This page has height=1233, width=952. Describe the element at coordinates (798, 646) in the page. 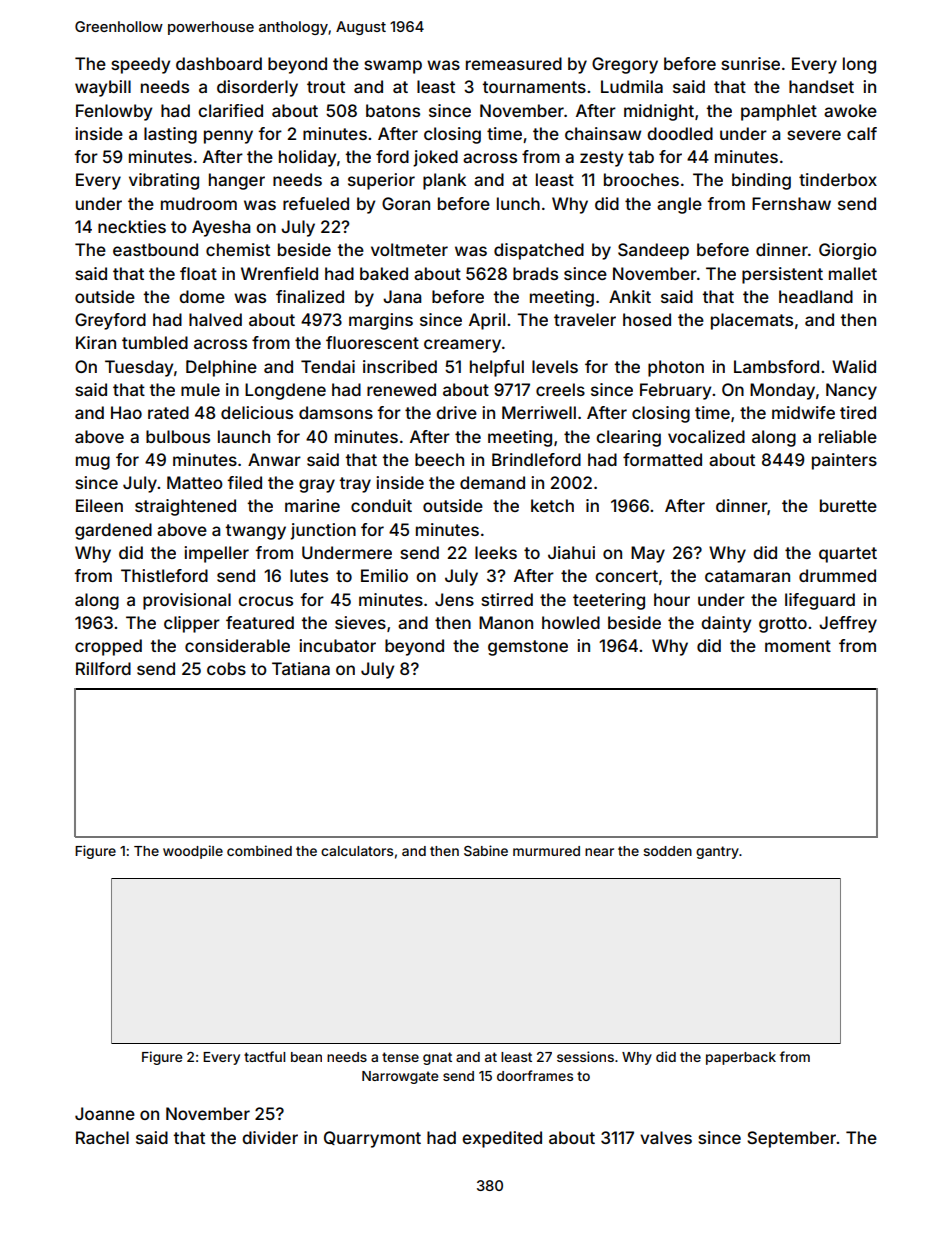

I see `moment` at that location.
